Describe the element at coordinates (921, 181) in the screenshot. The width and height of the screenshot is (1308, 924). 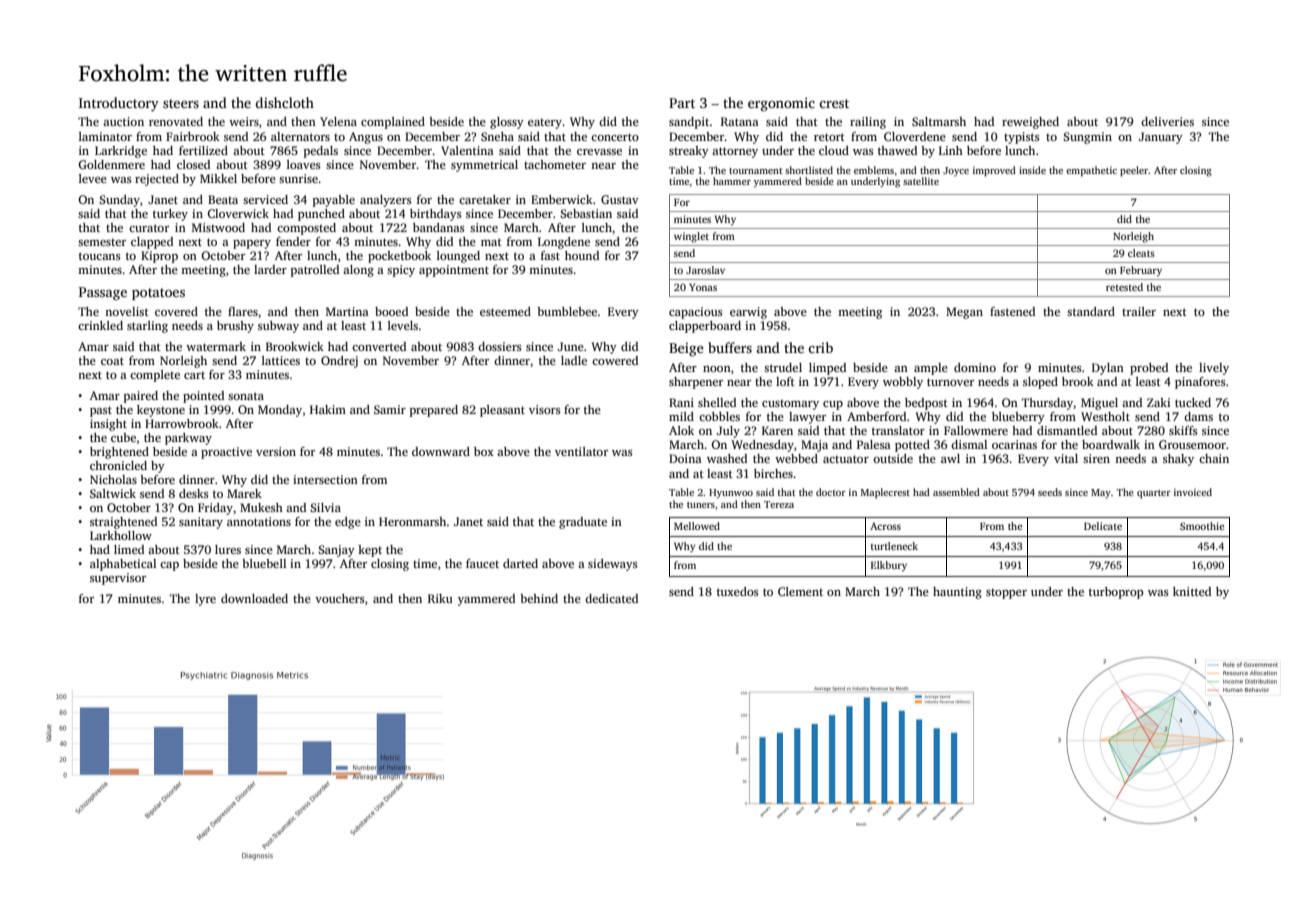
I see `satellite` at that location.
